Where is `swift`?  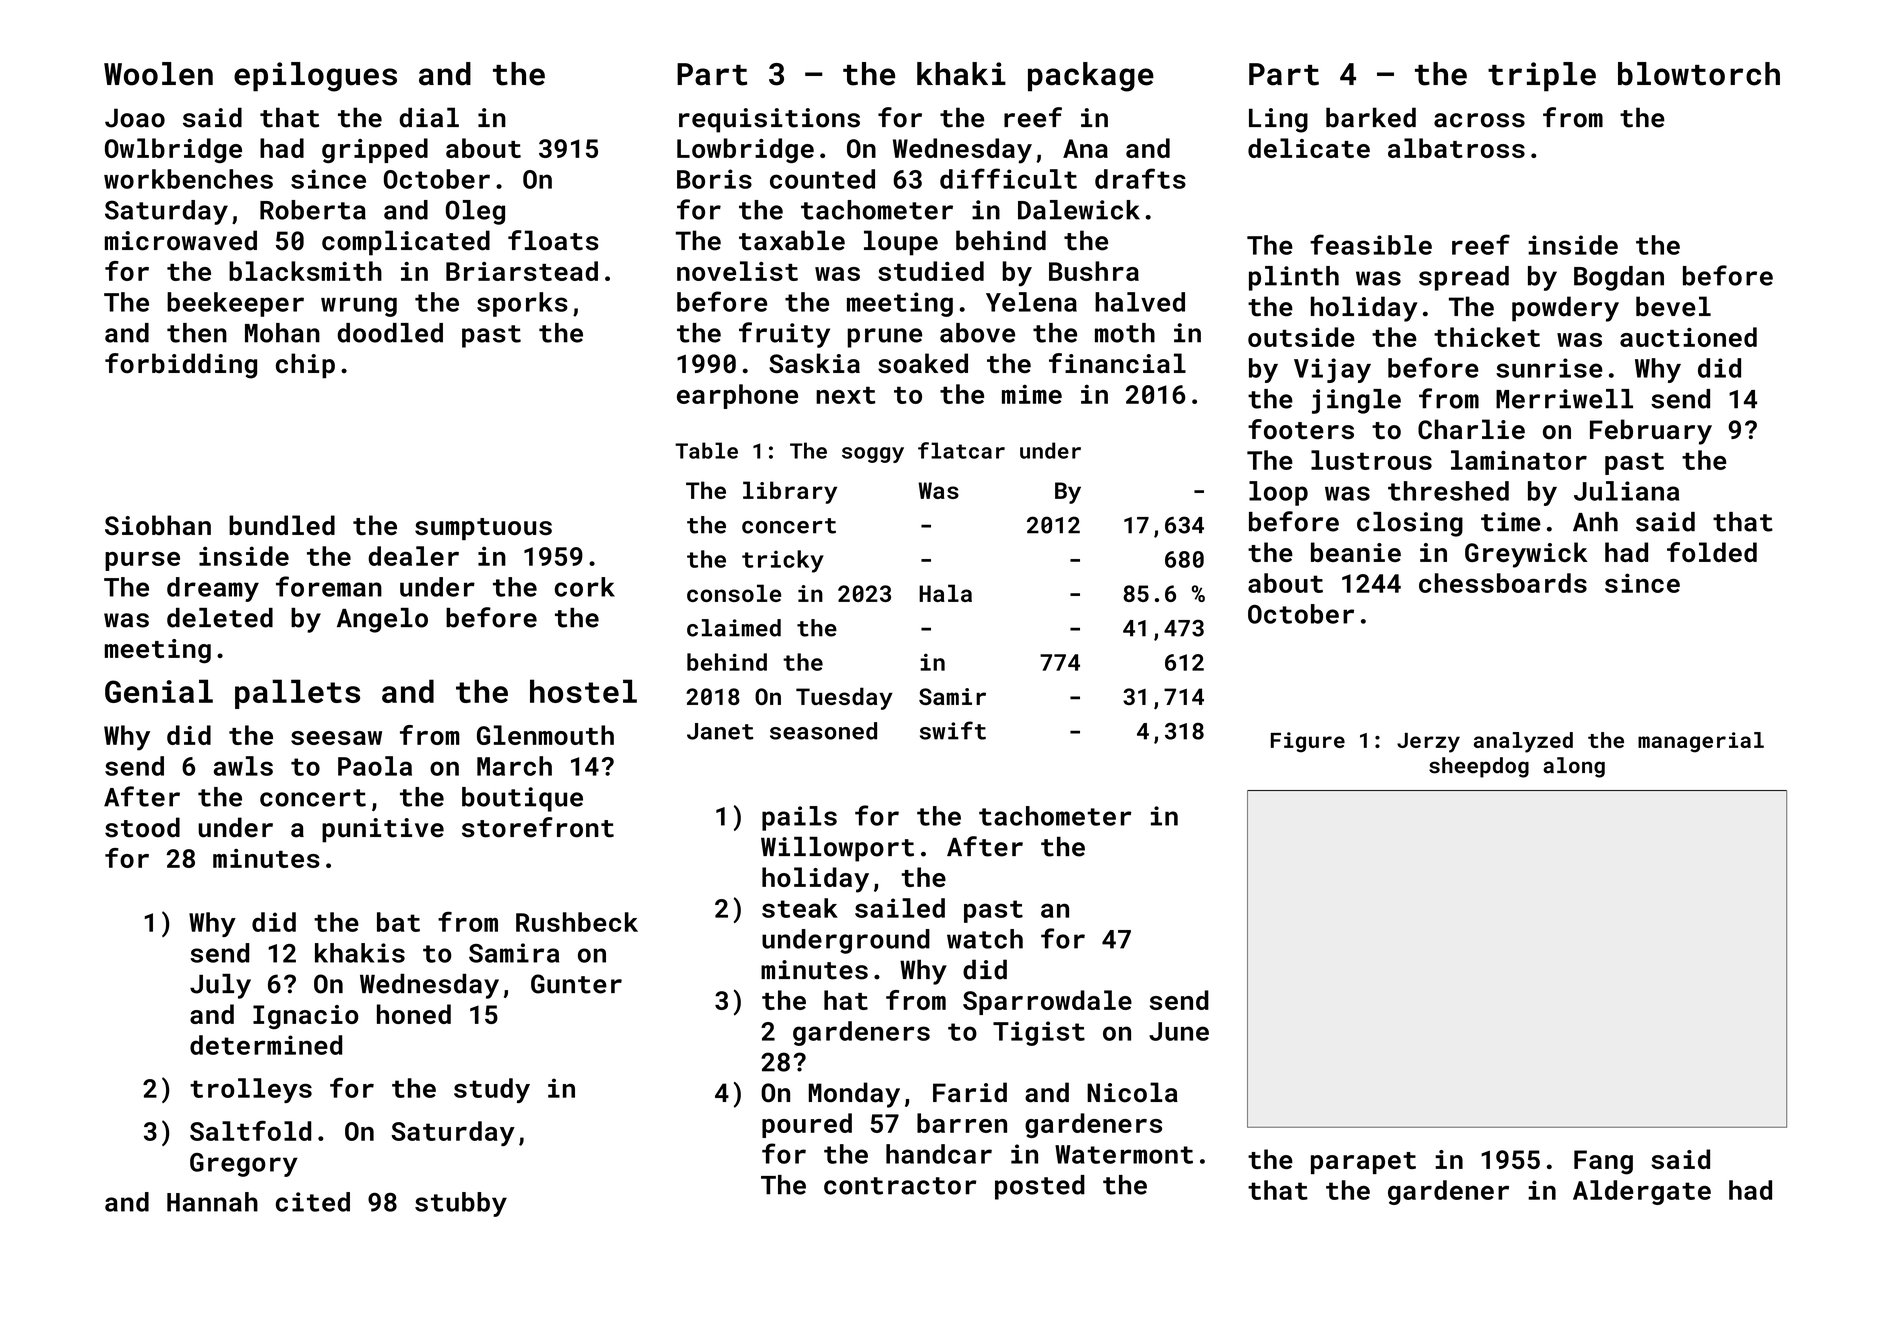 swift is located at coordinates (953, 730).
